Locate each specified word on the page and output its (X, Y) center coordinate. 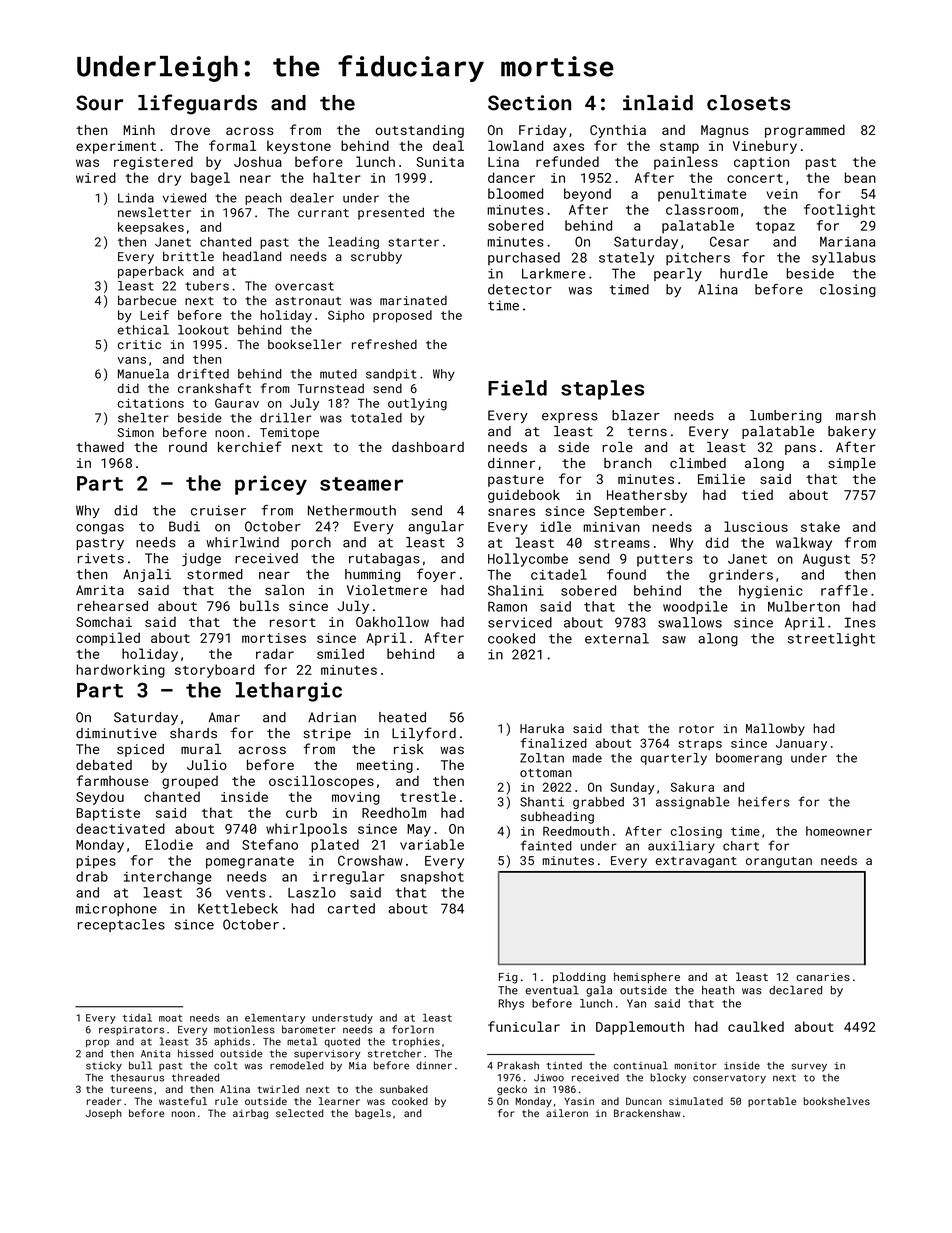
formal (233, 145)
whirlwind (242, 542)
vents (245, 893)
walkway (804, 544)
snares (511, 512)
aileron (567, 1113)
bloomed (515, 193)
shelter (143, 418)
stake (820, 526)
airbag (250, 1114)
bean (860, 177)
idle (555, 526)
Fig (508, 978)
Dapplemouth (640, 1028)
